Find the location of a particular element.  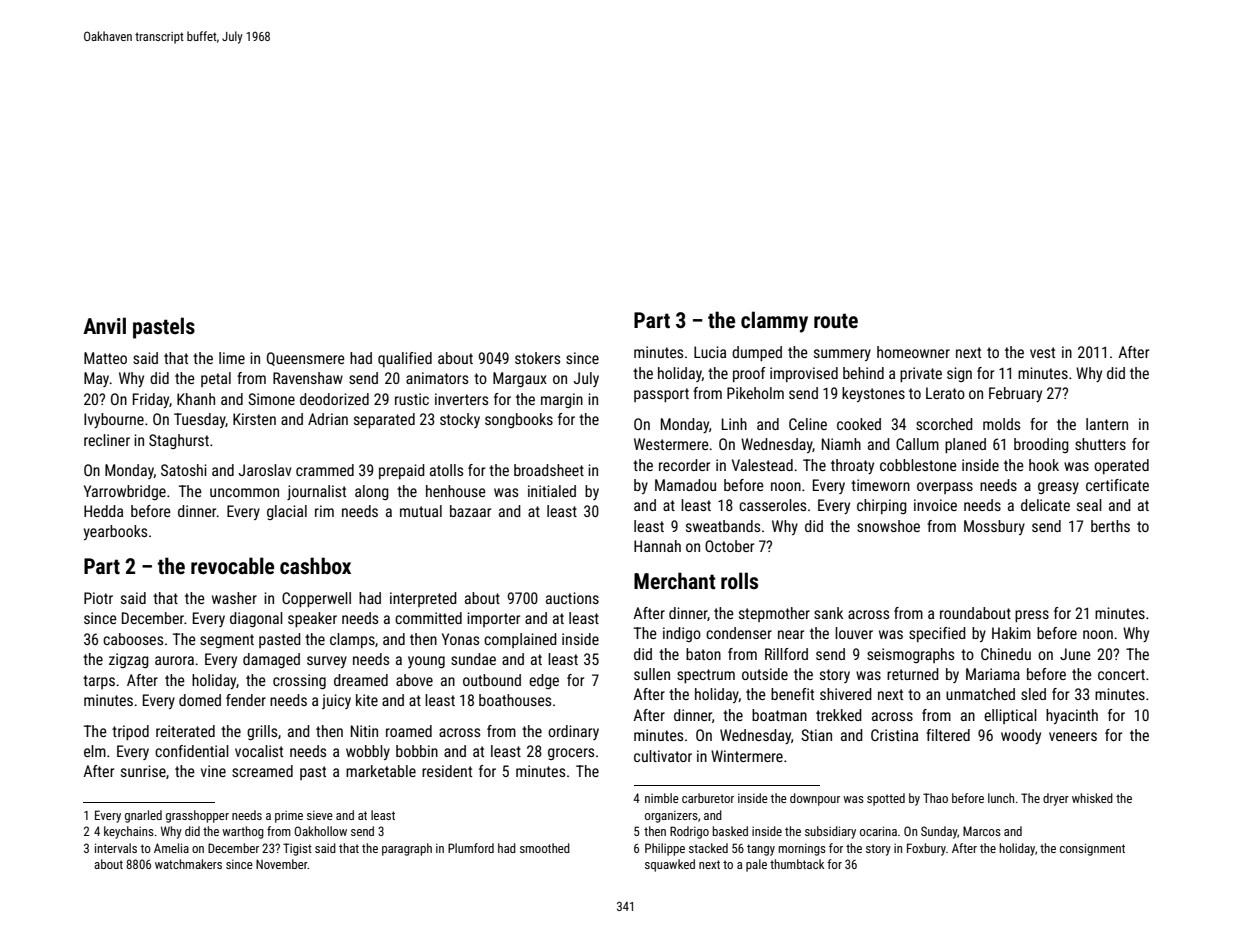

planed is located at coordinates (965, 445).
